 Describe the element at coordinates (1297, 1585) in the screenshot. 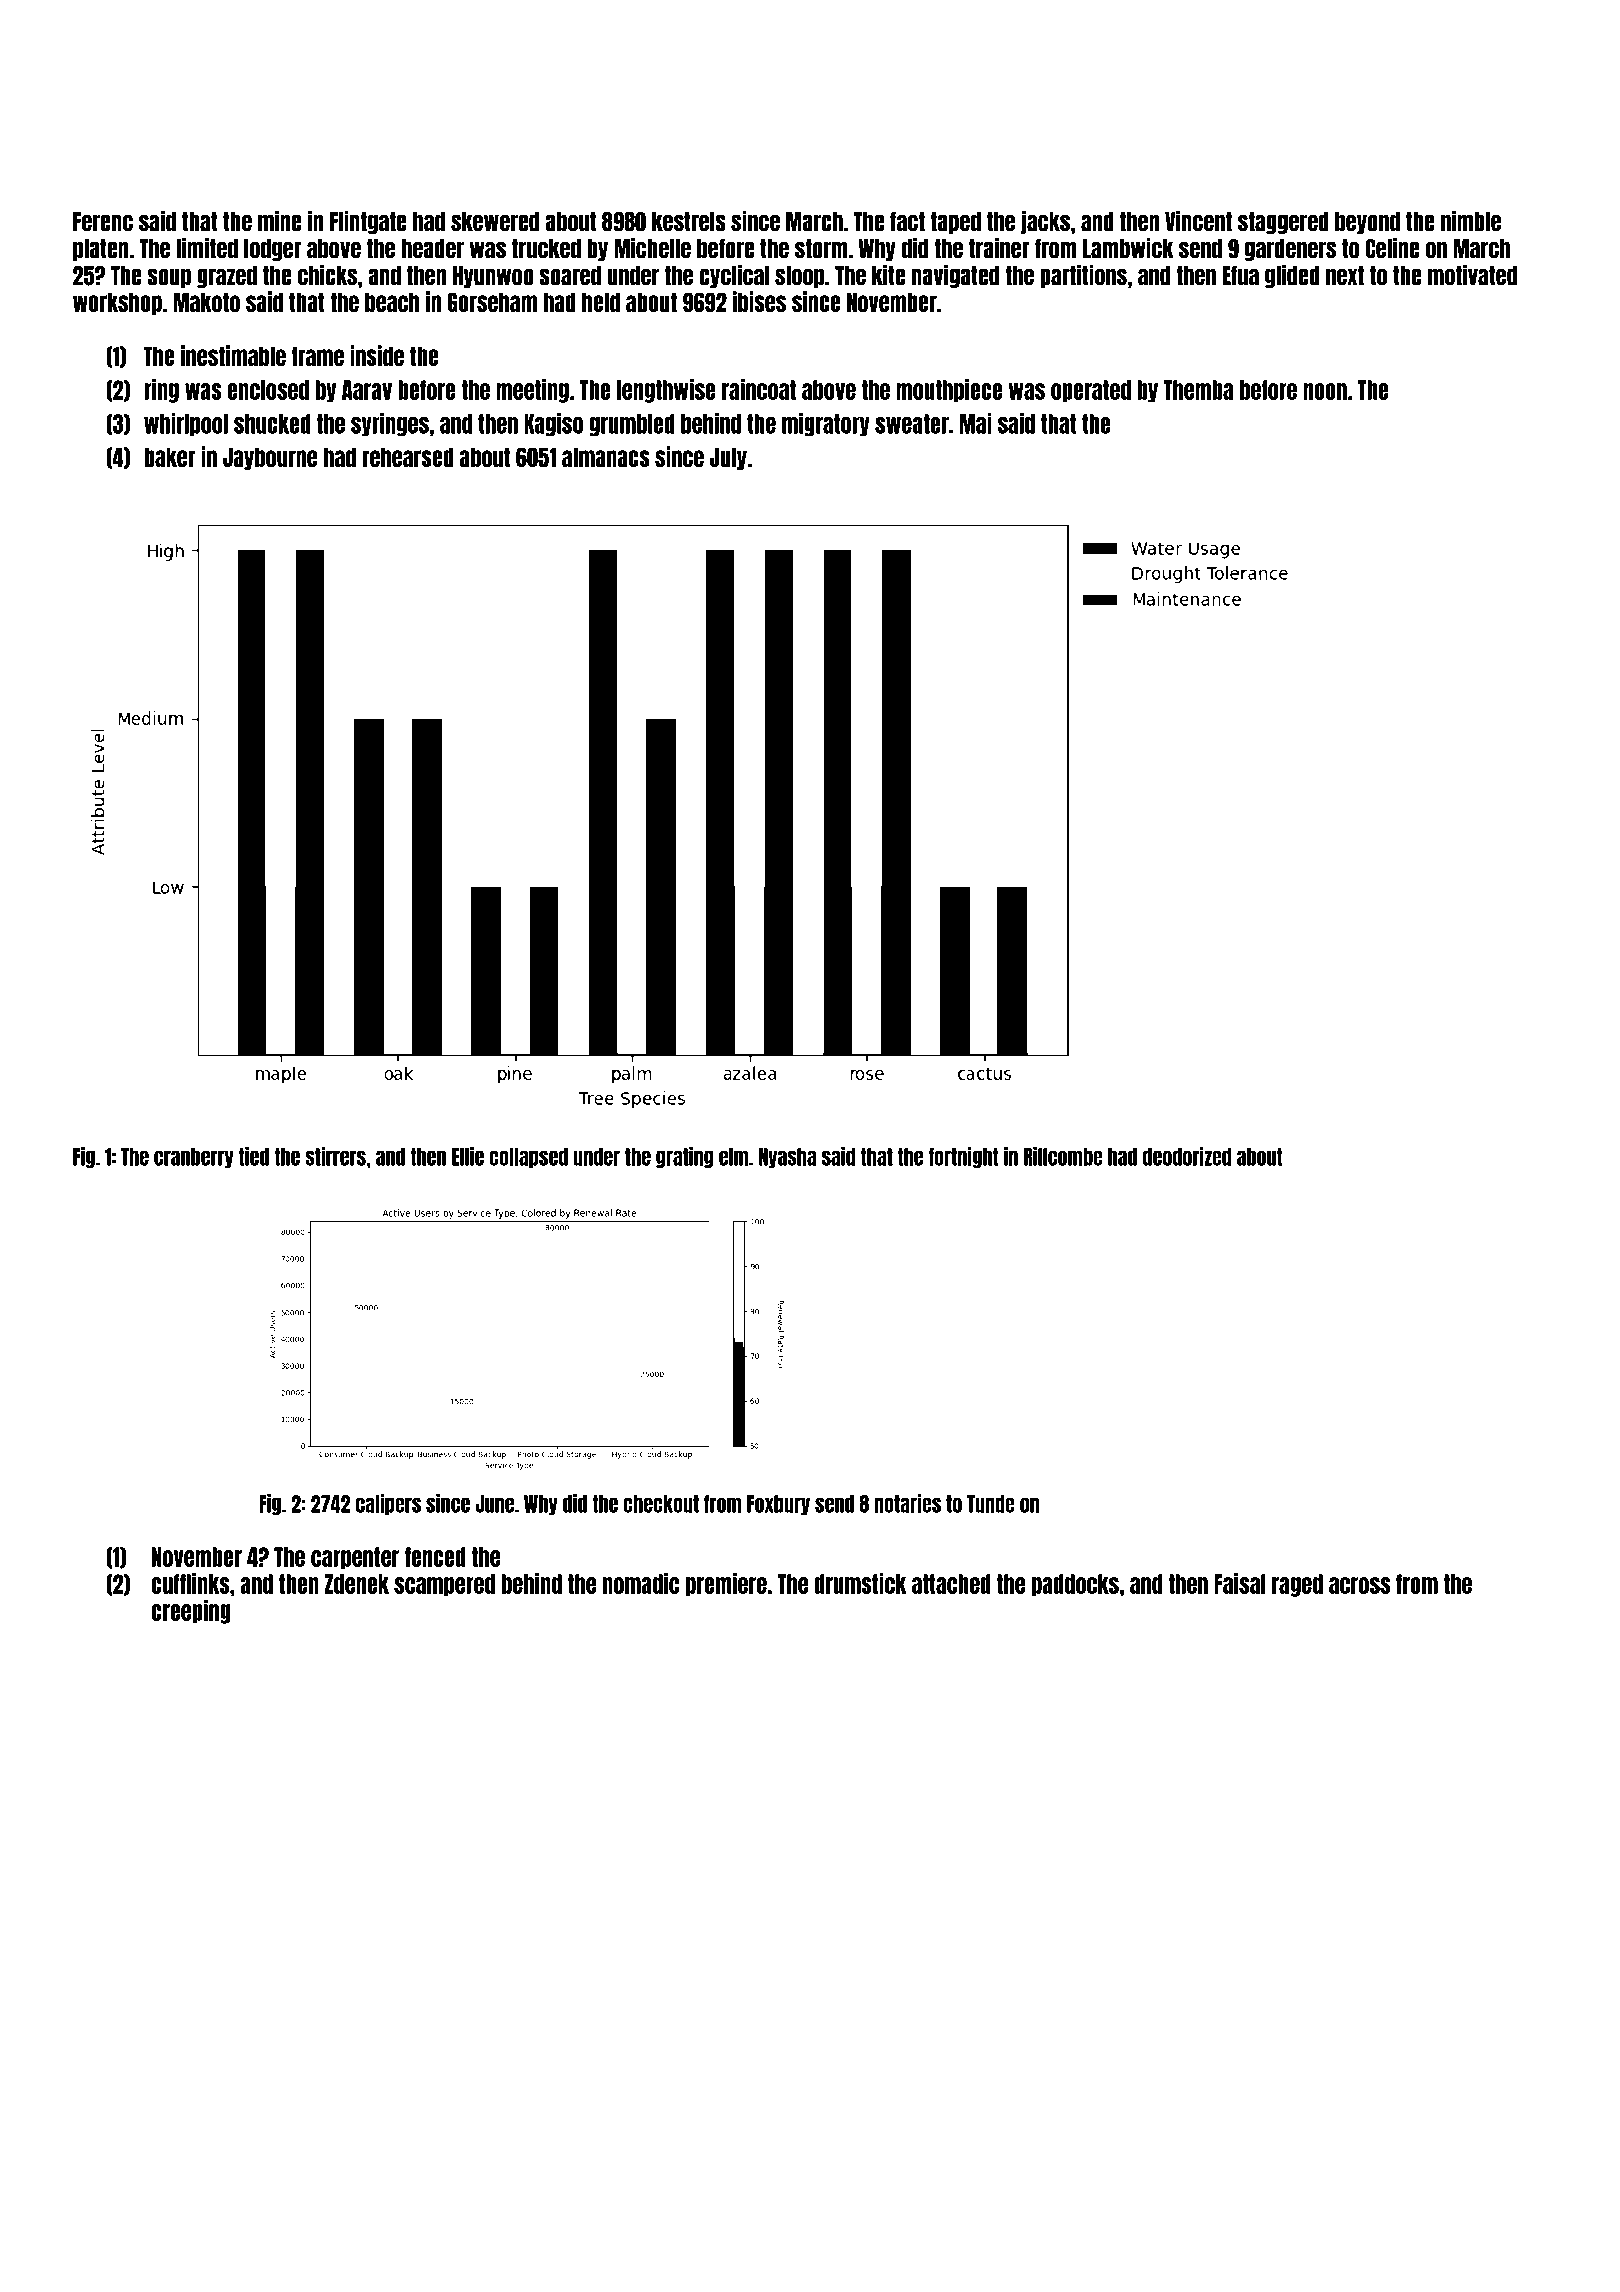

I see `raged` at that location.
